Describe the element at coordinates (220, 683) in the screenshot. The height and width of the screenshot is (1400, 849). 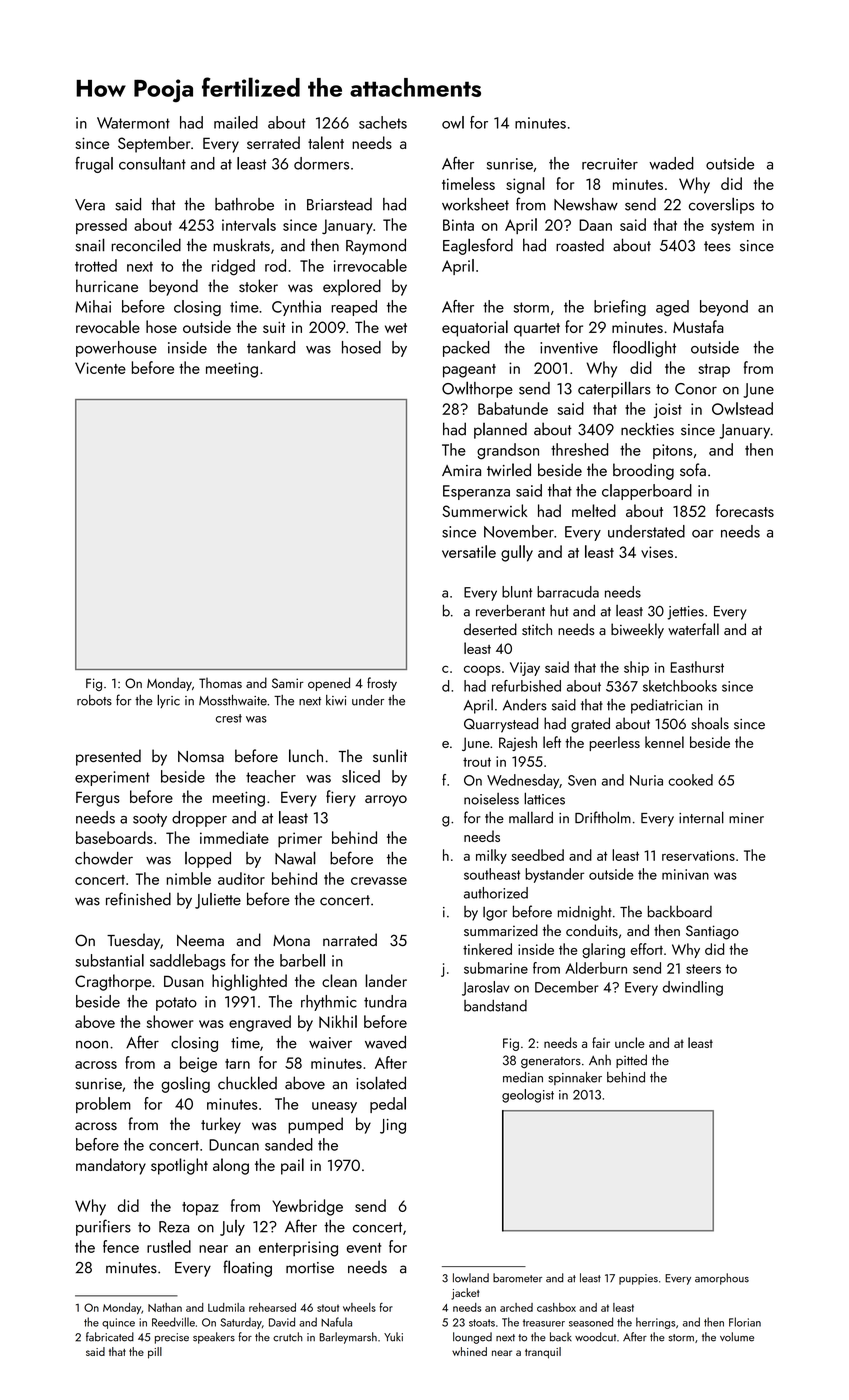
I see `Thomas` at that location.
